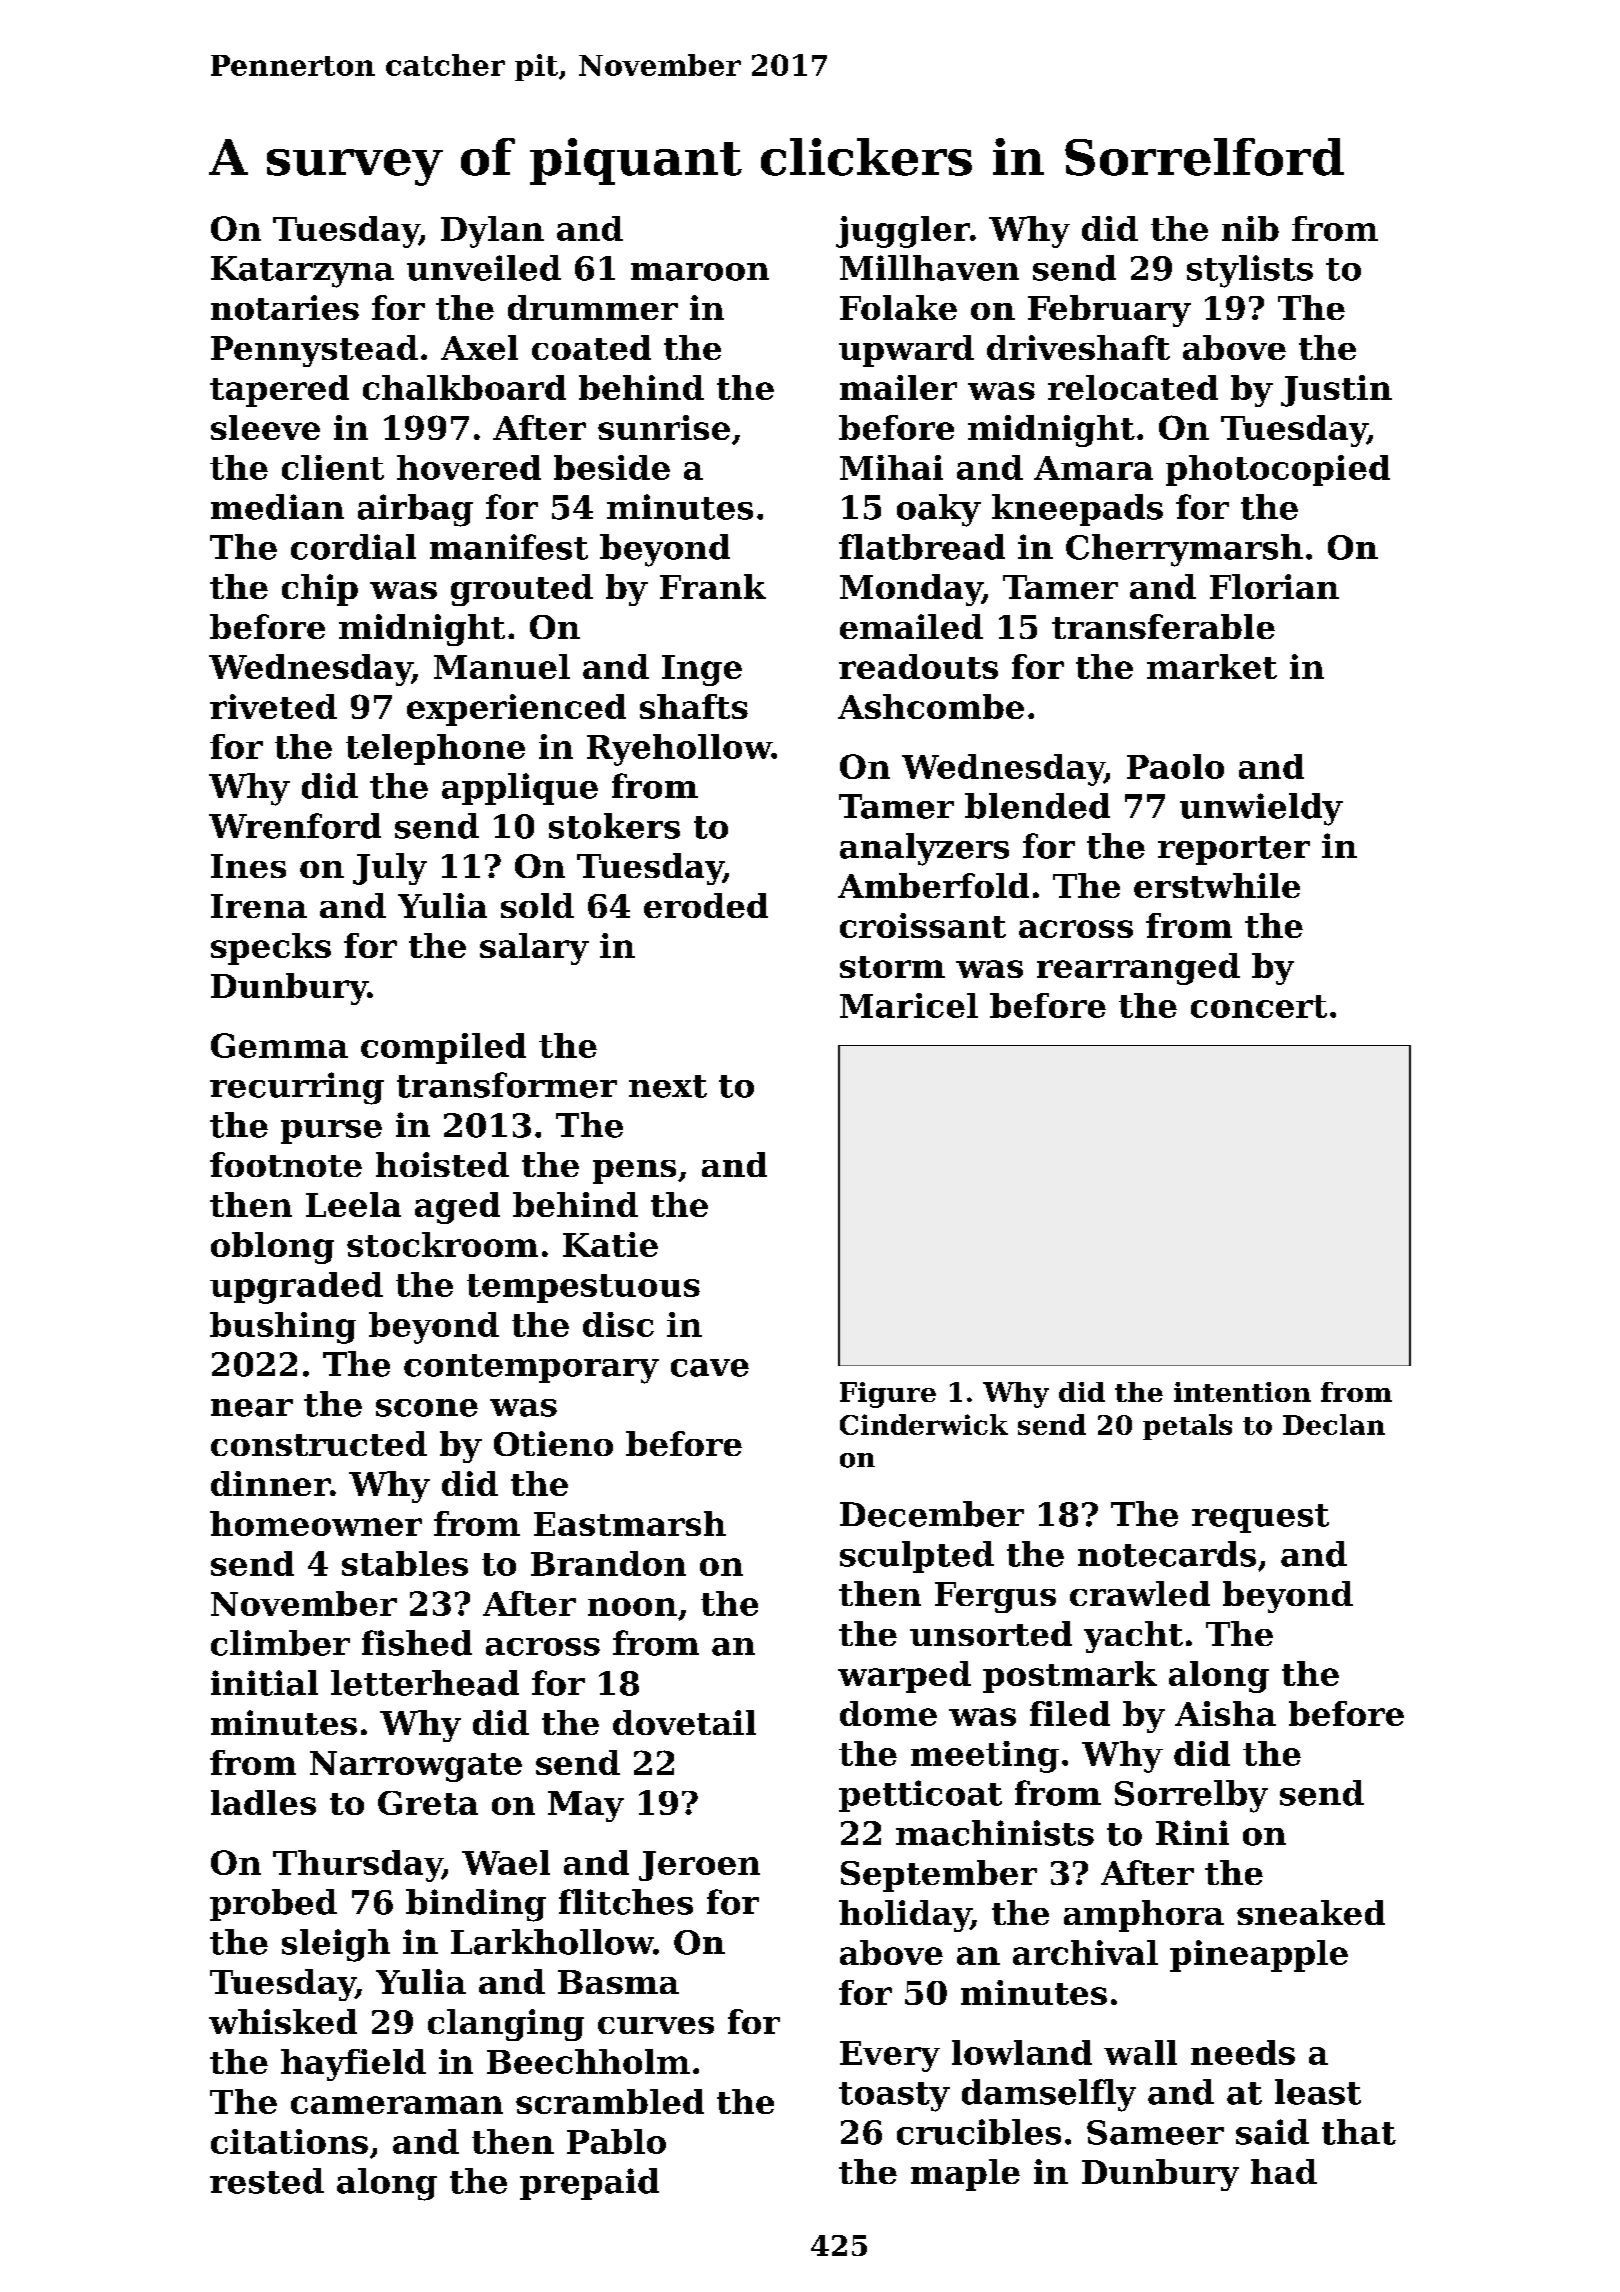  What do you see at coordinates (425, 1683) in the document?
I see `letterhead` at bounding box center [425, 1683].
